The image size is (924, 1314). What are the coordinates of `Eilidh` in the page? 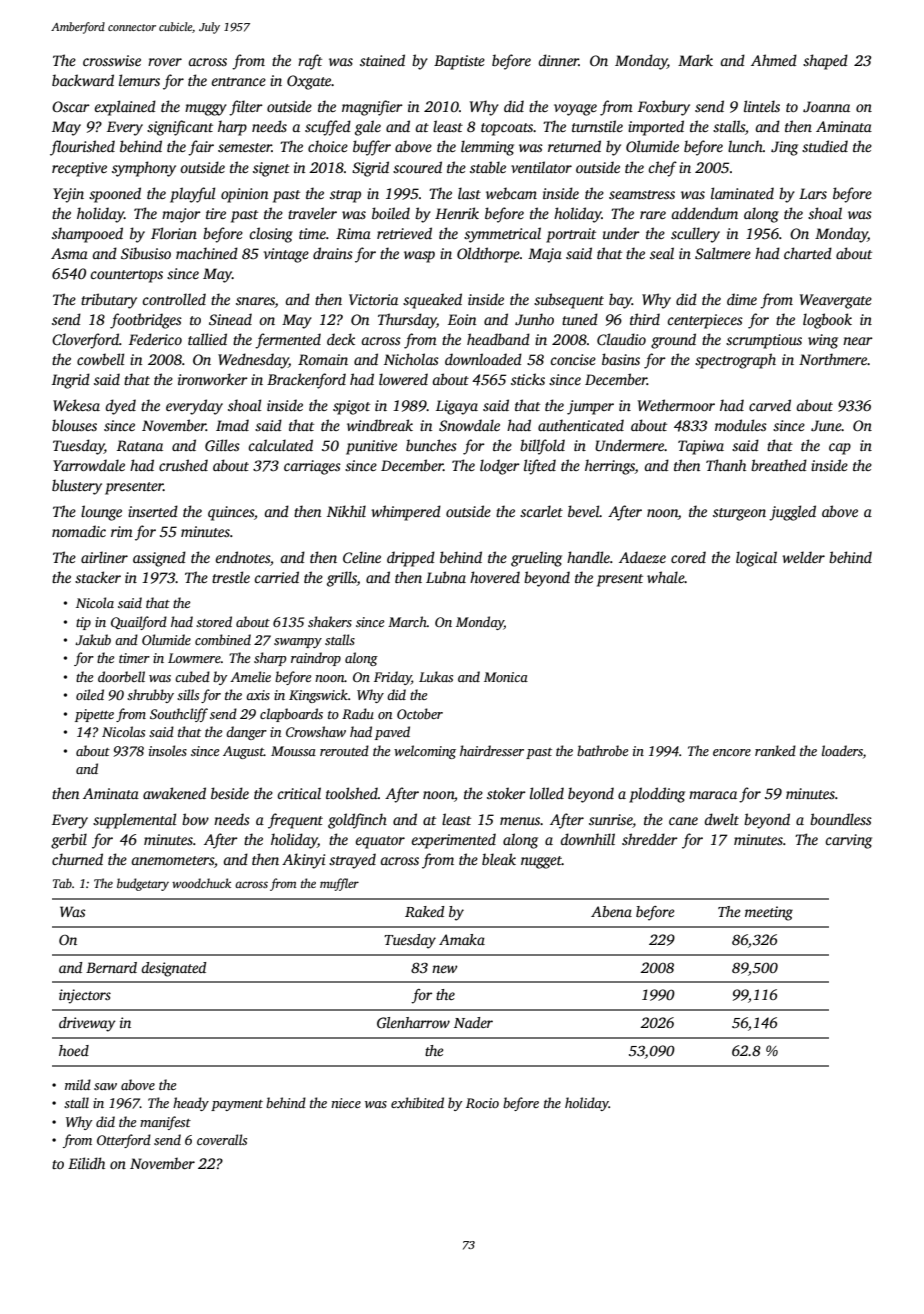 It's located at (86, 1163).
